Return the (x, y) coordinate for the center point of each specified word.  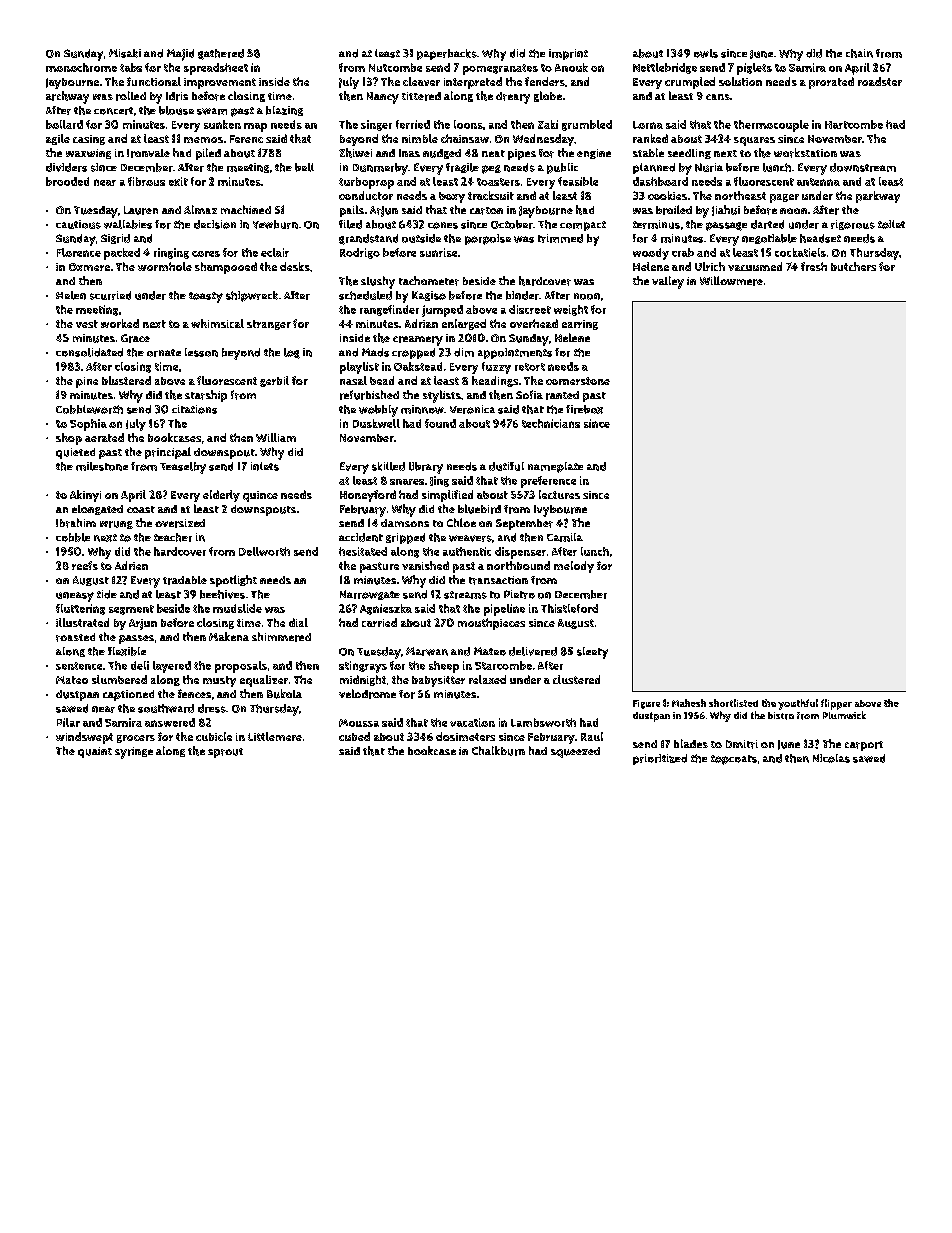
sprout (225, 753)
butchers (853, 266)
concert (113, 111)
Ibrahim (76, 523)
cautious (78, 224)
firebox (584, 409)
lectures (559, 494)
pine (87, 382)
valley (668, 282)
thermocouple (771, 126)
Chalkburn (498, 751)
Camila (565, 537)
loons (468, 124)
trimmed (560, 238)
